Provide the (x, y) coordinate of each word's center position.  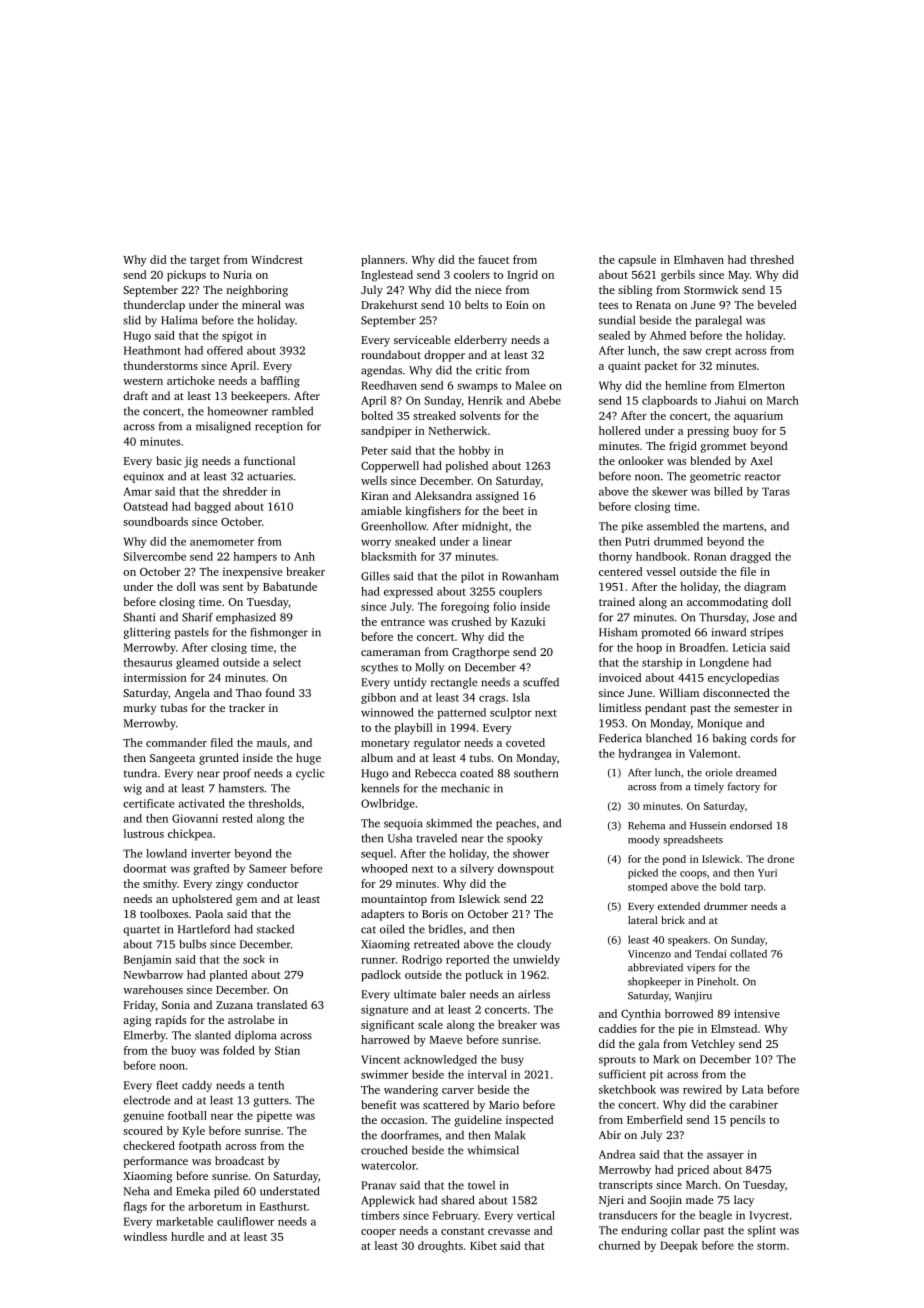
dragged (750, 557)
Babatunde (290, 586)
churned (619, 1245)
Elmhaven (699, 259)
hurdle (187, 1236)
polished (467, 467)
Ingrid (522, 276)
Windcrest (277, 259)
